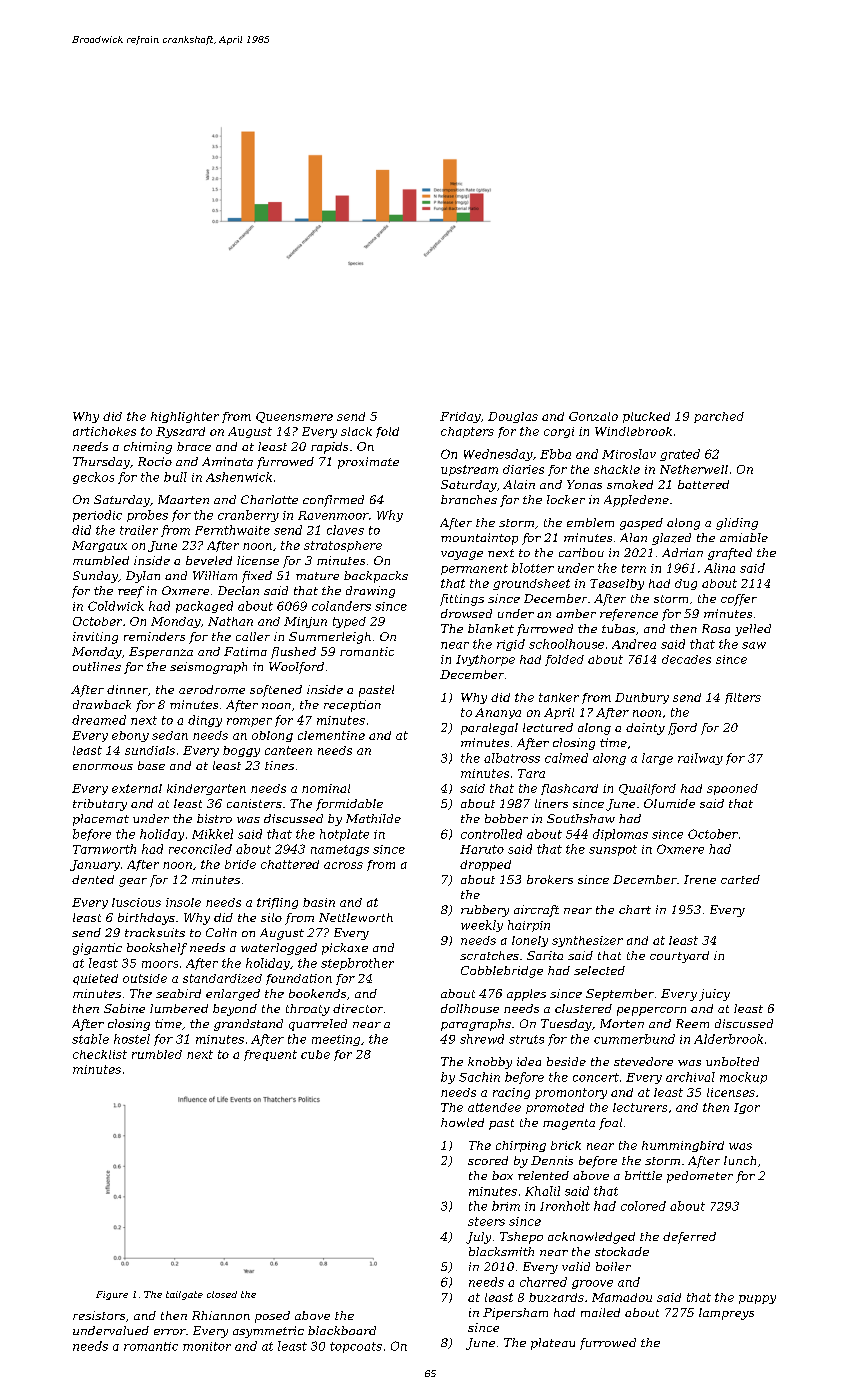 This page has height=1400, width=849. Describe the element at coordinates (622, 1251) in the page. I see `stockade` at that location.
